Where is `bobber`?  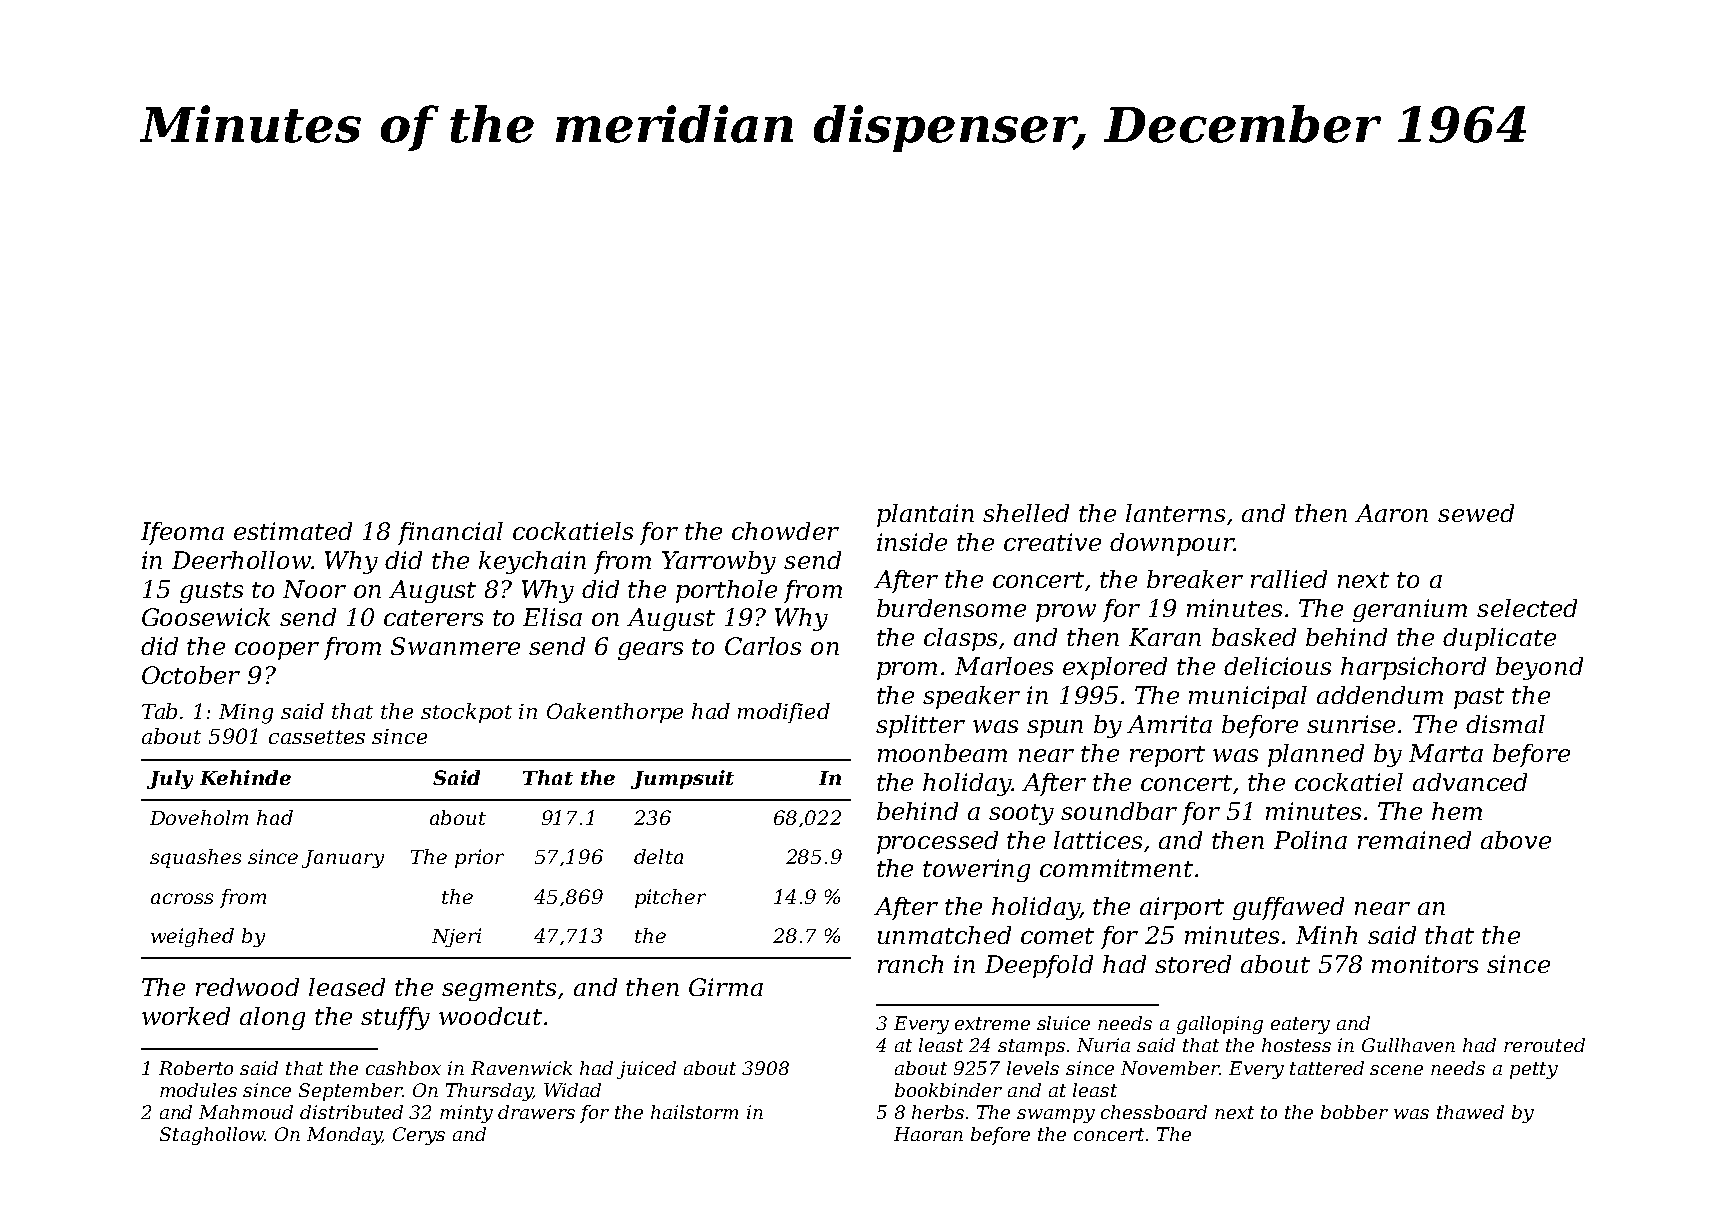
bobber is located at coordinates (1354, 1112).
